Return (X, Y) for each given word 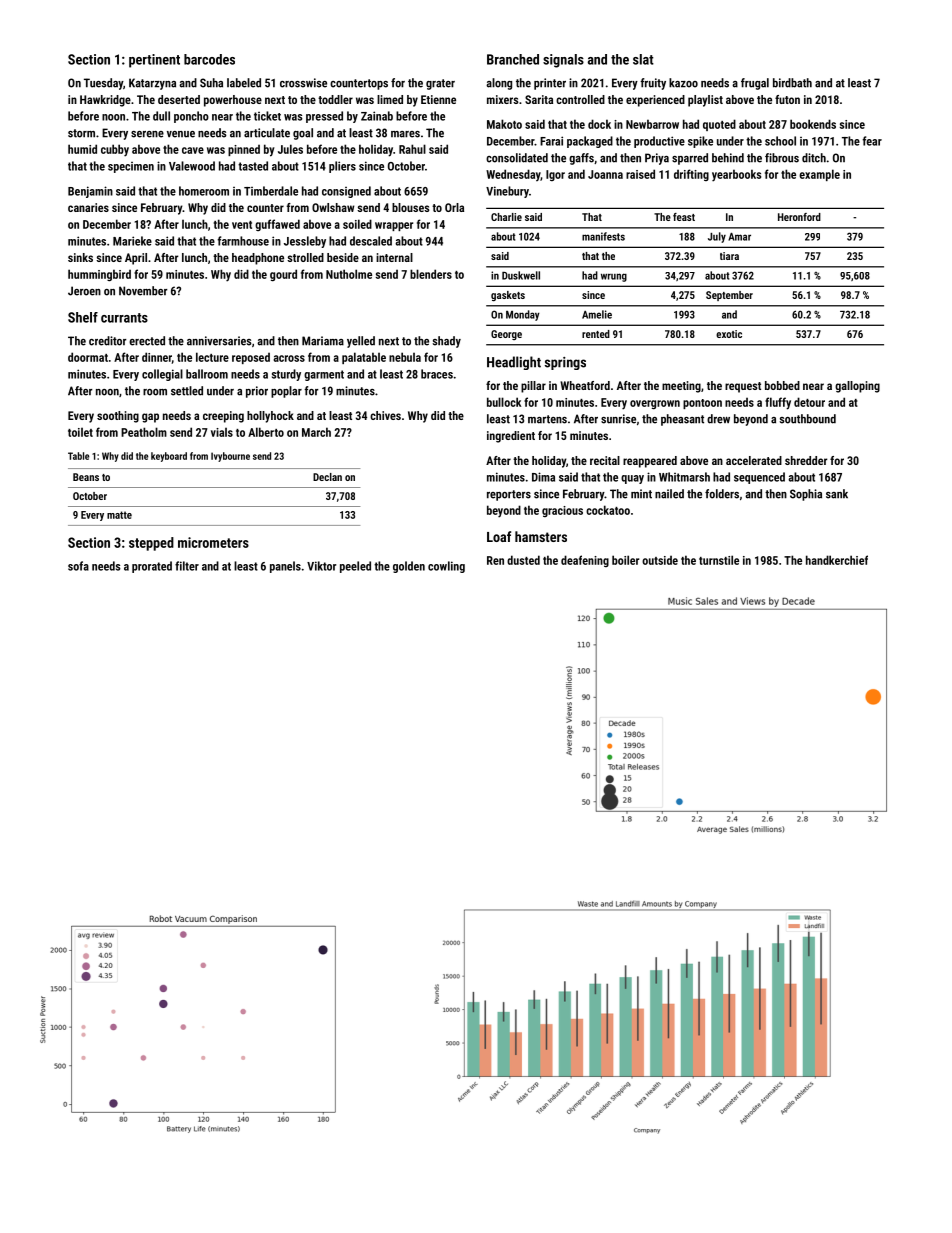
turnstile (719, 560)
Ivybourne (230, 457)
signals (563, 61)
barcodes (209, 59)
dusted (523, 560)
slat (643, 59)
